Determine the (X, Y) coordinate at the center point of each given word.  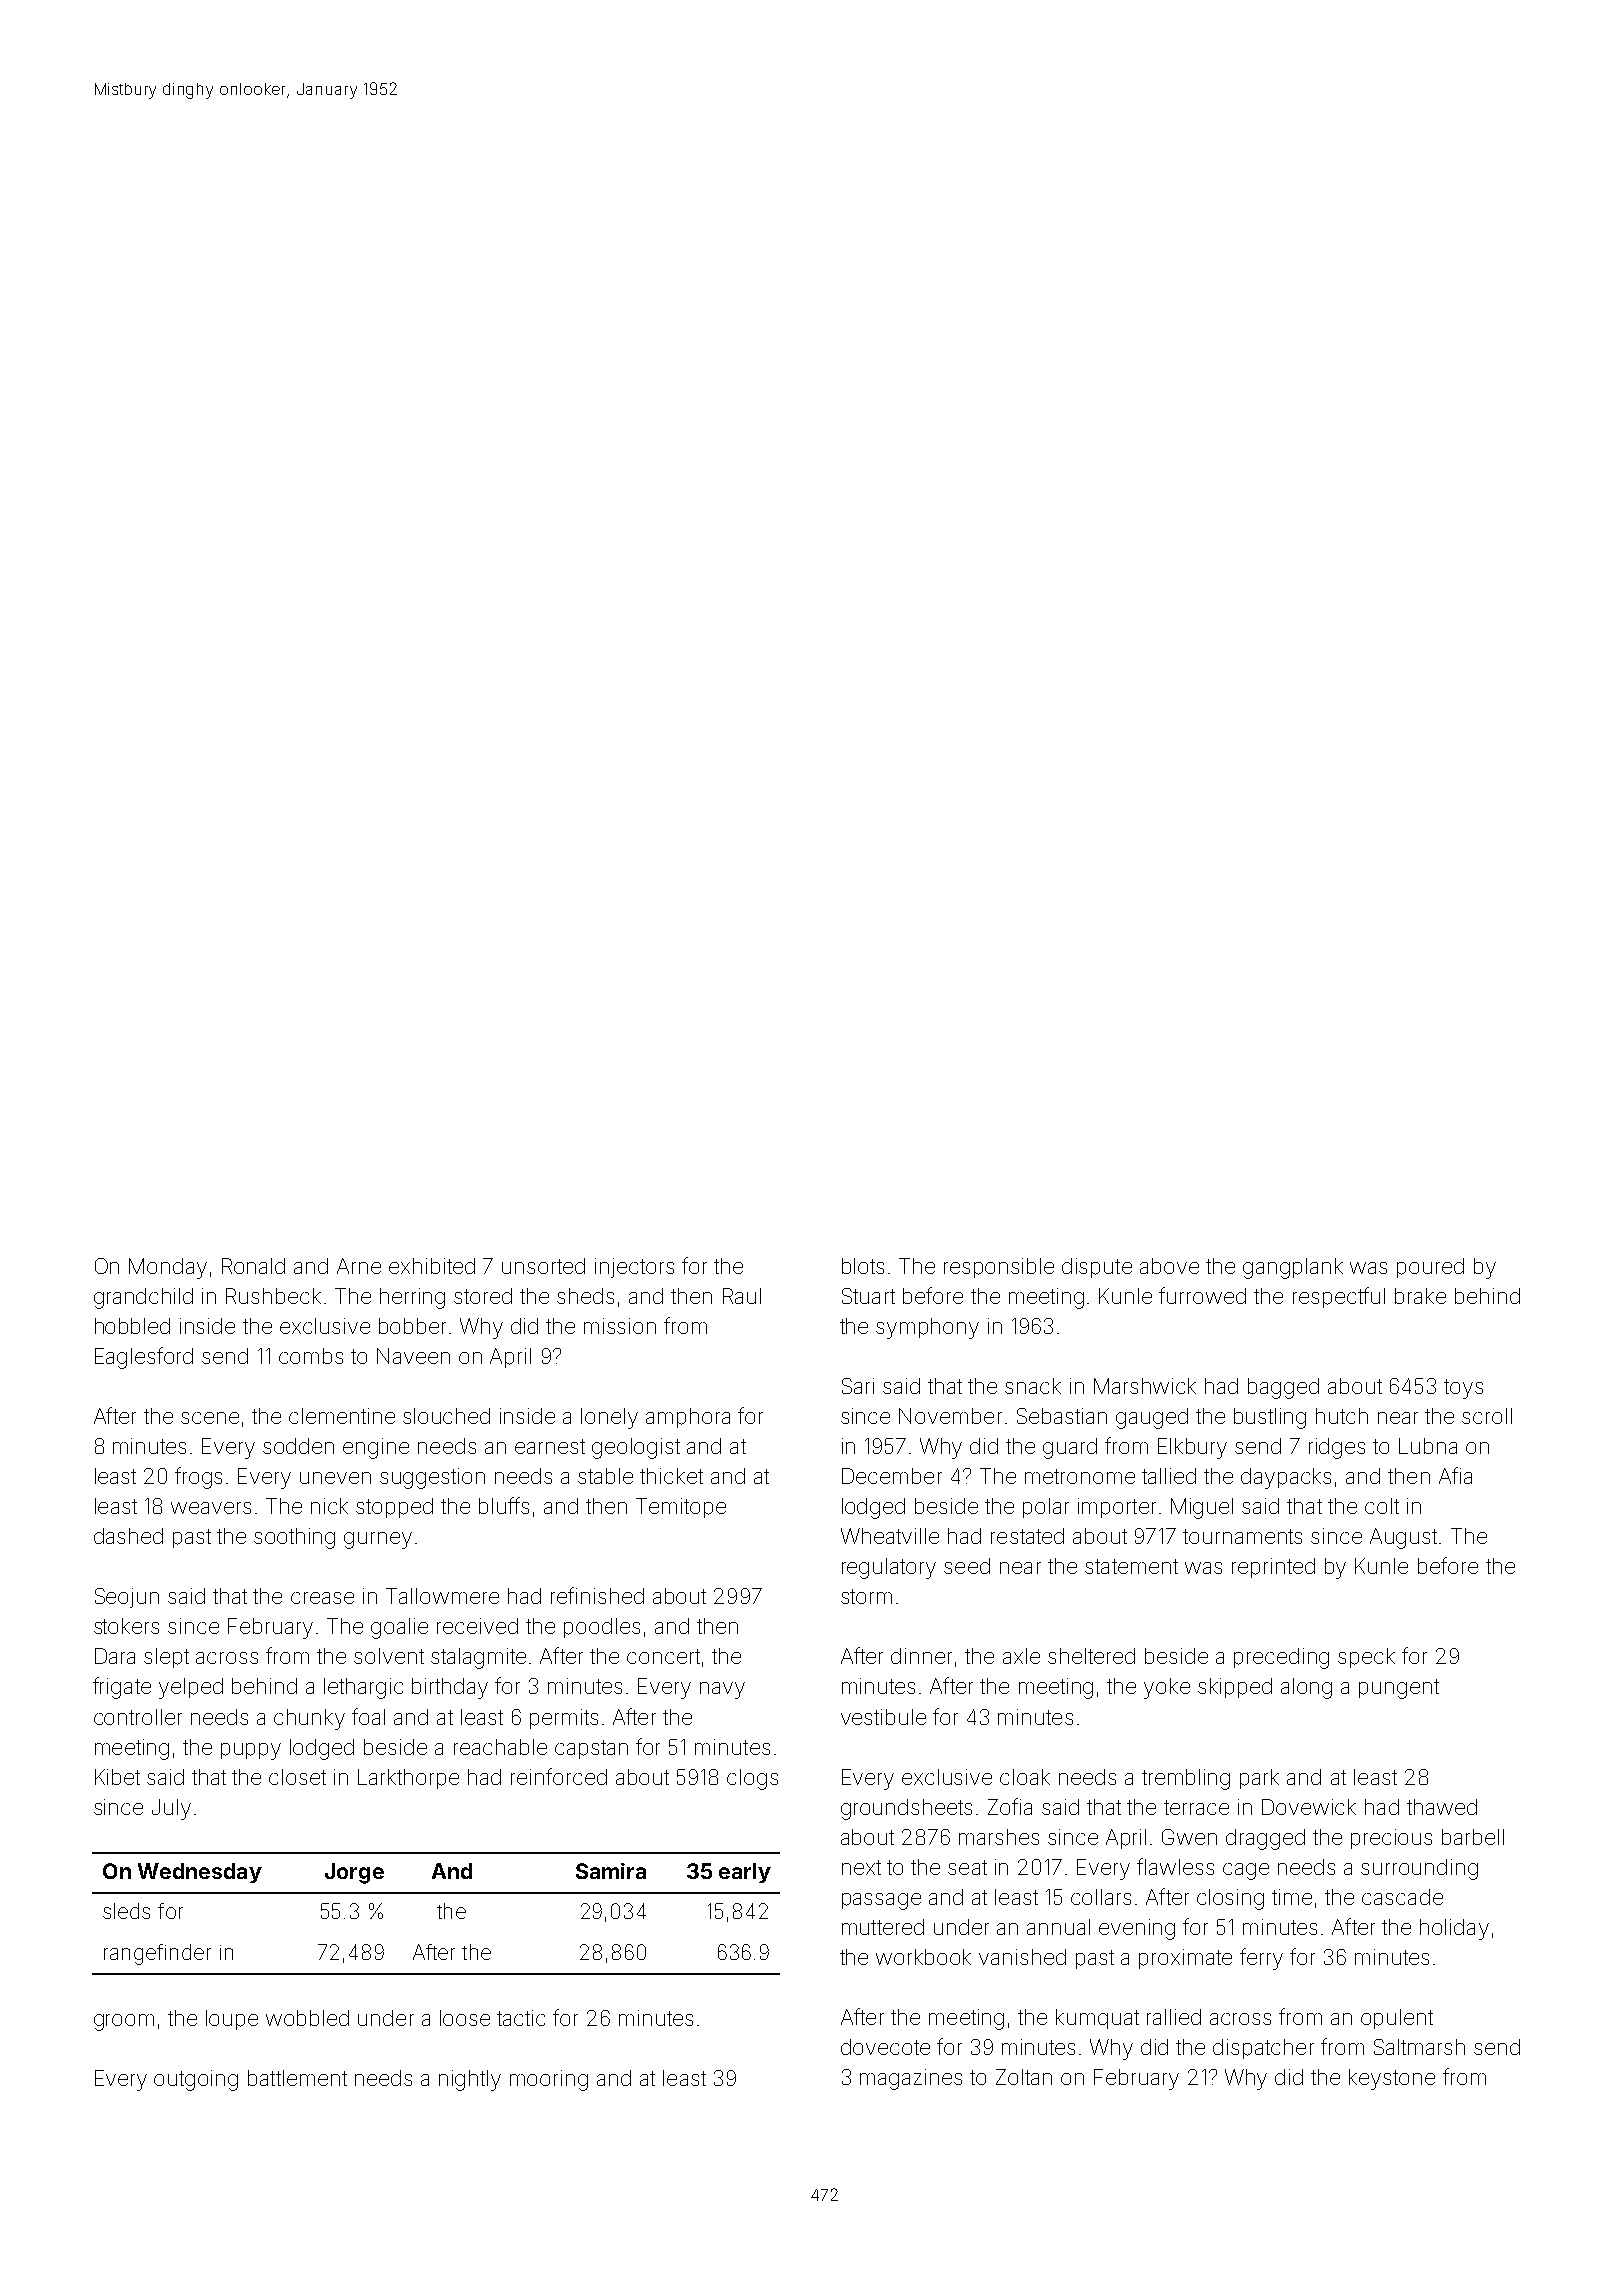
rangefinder (157, 1954)
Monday (168, 1268)
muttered (883, 1927)
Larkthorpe (408, 1779)
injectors (634, 1268)
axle (1021, 1656)
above (1169, 1266)
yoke (1167, 1688)
